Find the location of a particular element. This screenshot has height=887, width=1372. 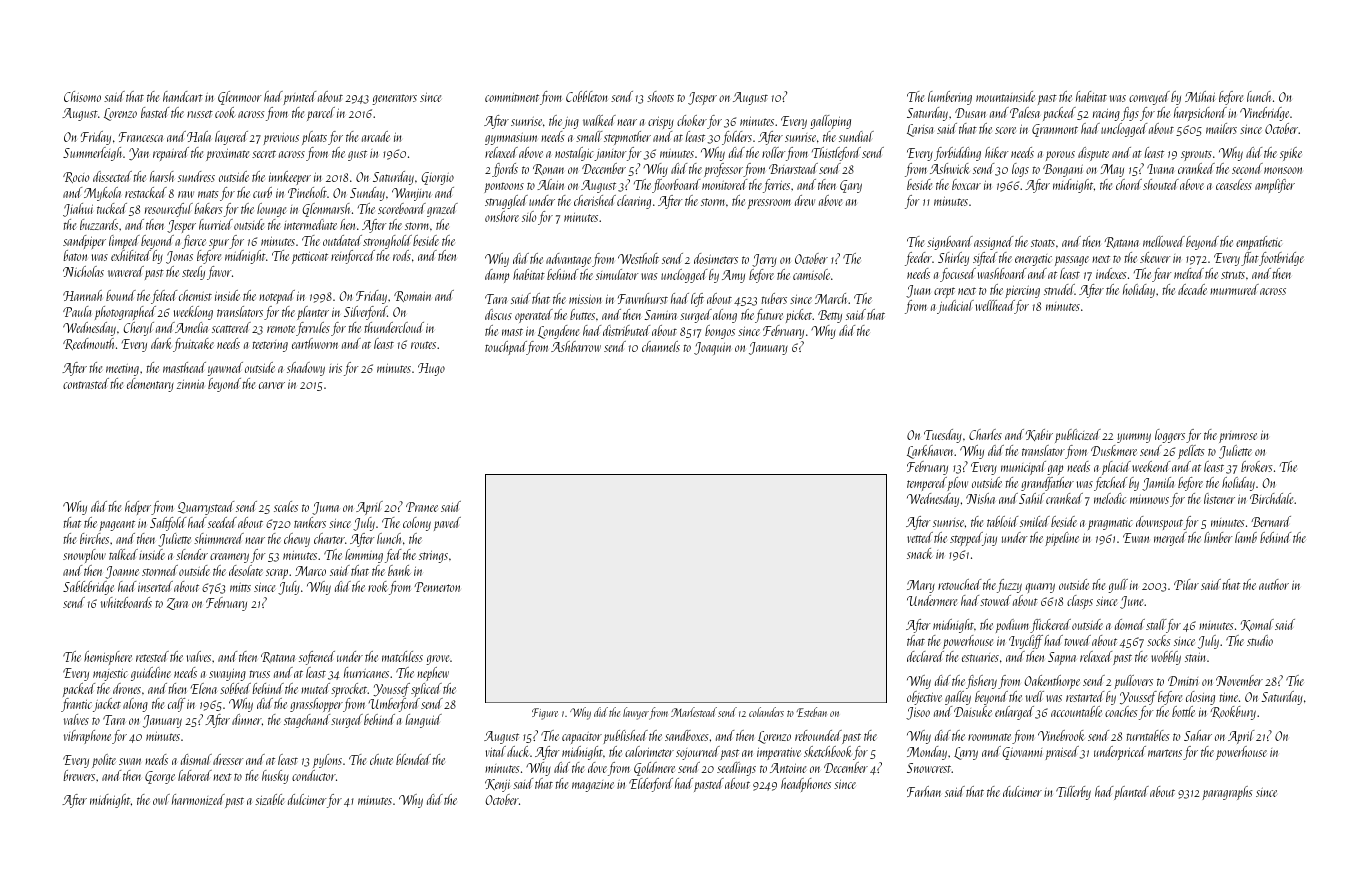

onshore is located at coordinates (502, 216).
